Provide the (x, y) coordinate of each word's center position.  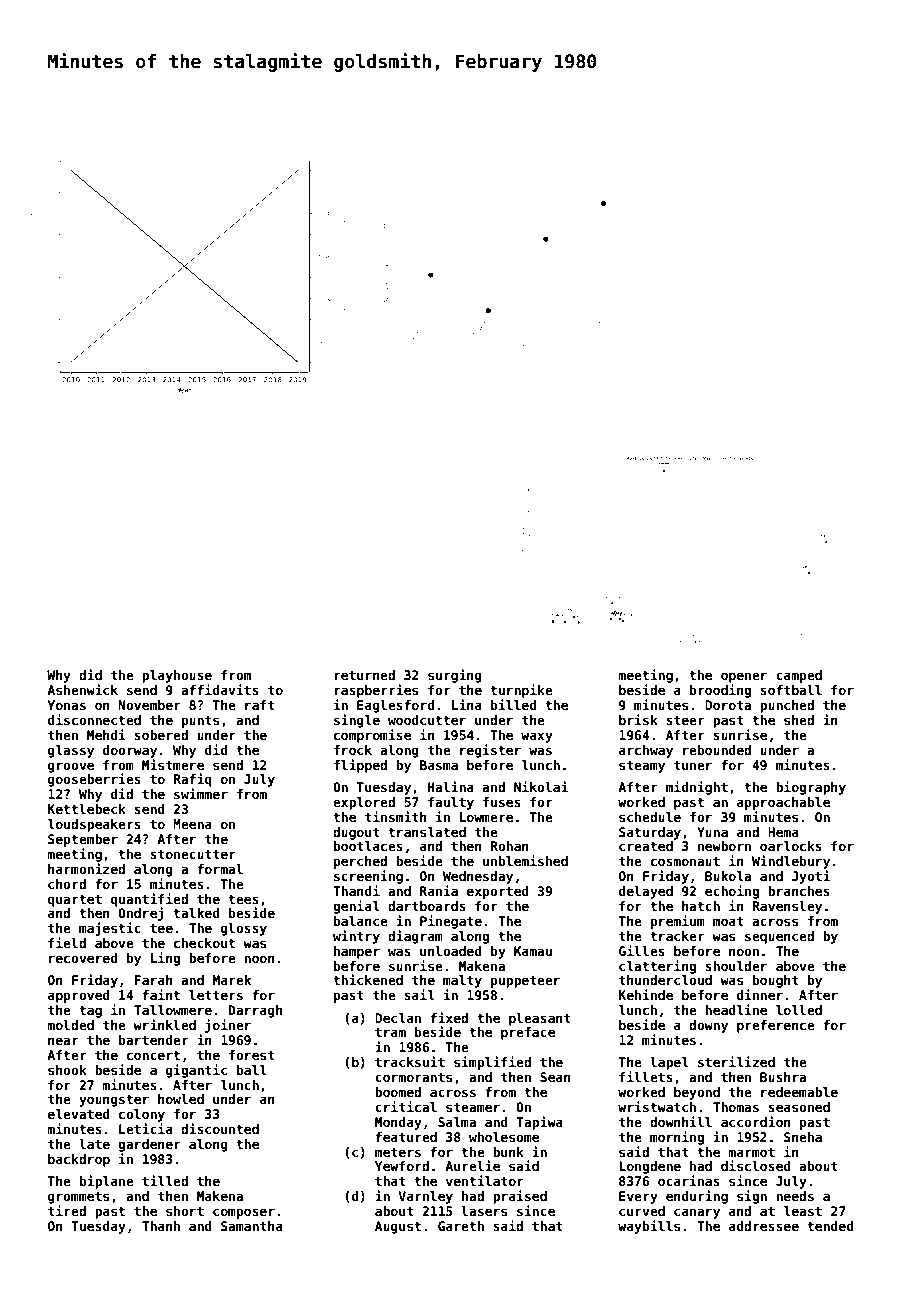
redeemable (799, 1092)
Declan (398, 1018)
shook (67, 1070)
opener (744, 677)
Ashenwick (82, 689)
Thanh (161, 1226)
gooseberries (94, 780)
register (490, 751)
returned (365, 675)
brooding (720, 691)
